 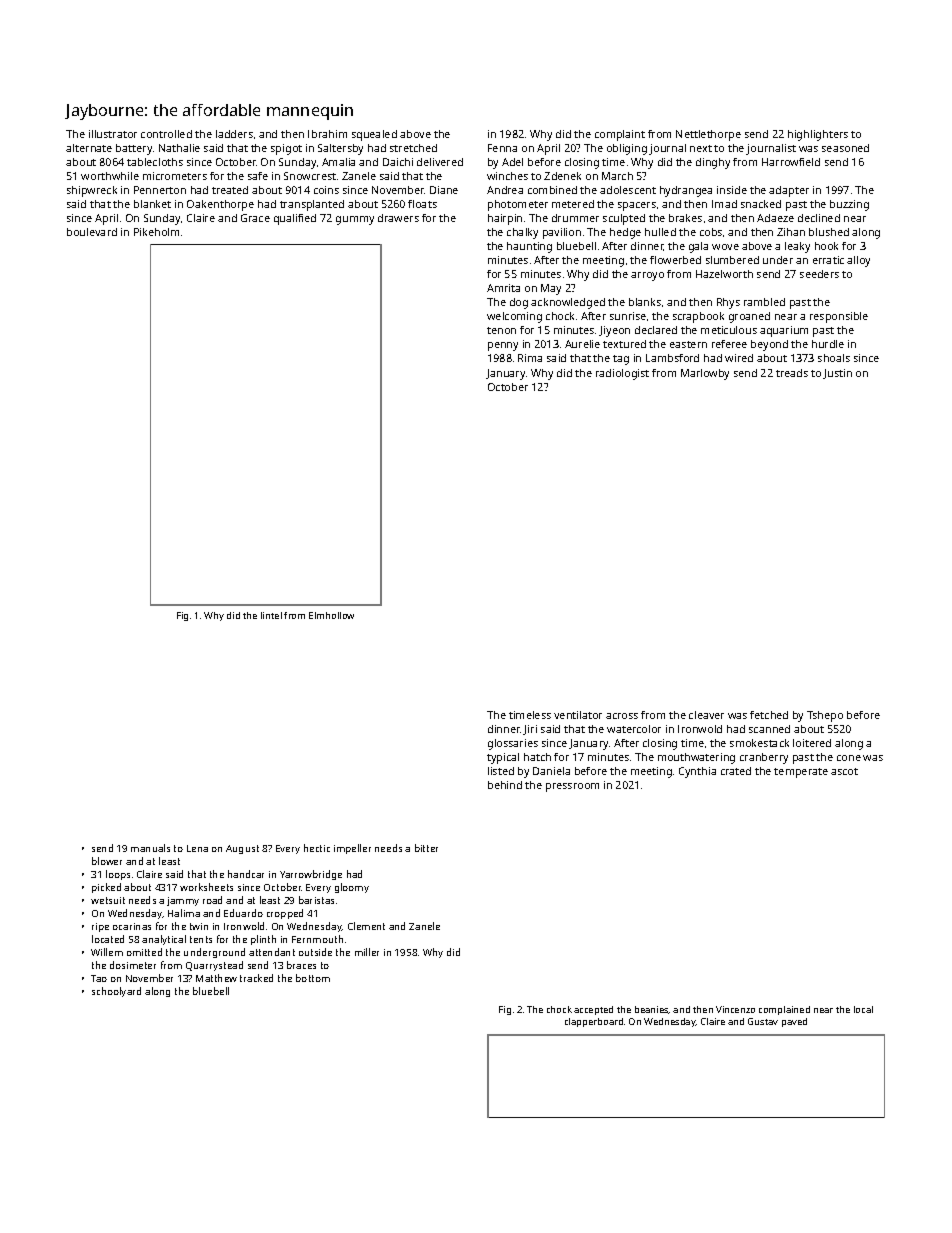 I want to click on Pikeholm, so click(x=156, y=232).
